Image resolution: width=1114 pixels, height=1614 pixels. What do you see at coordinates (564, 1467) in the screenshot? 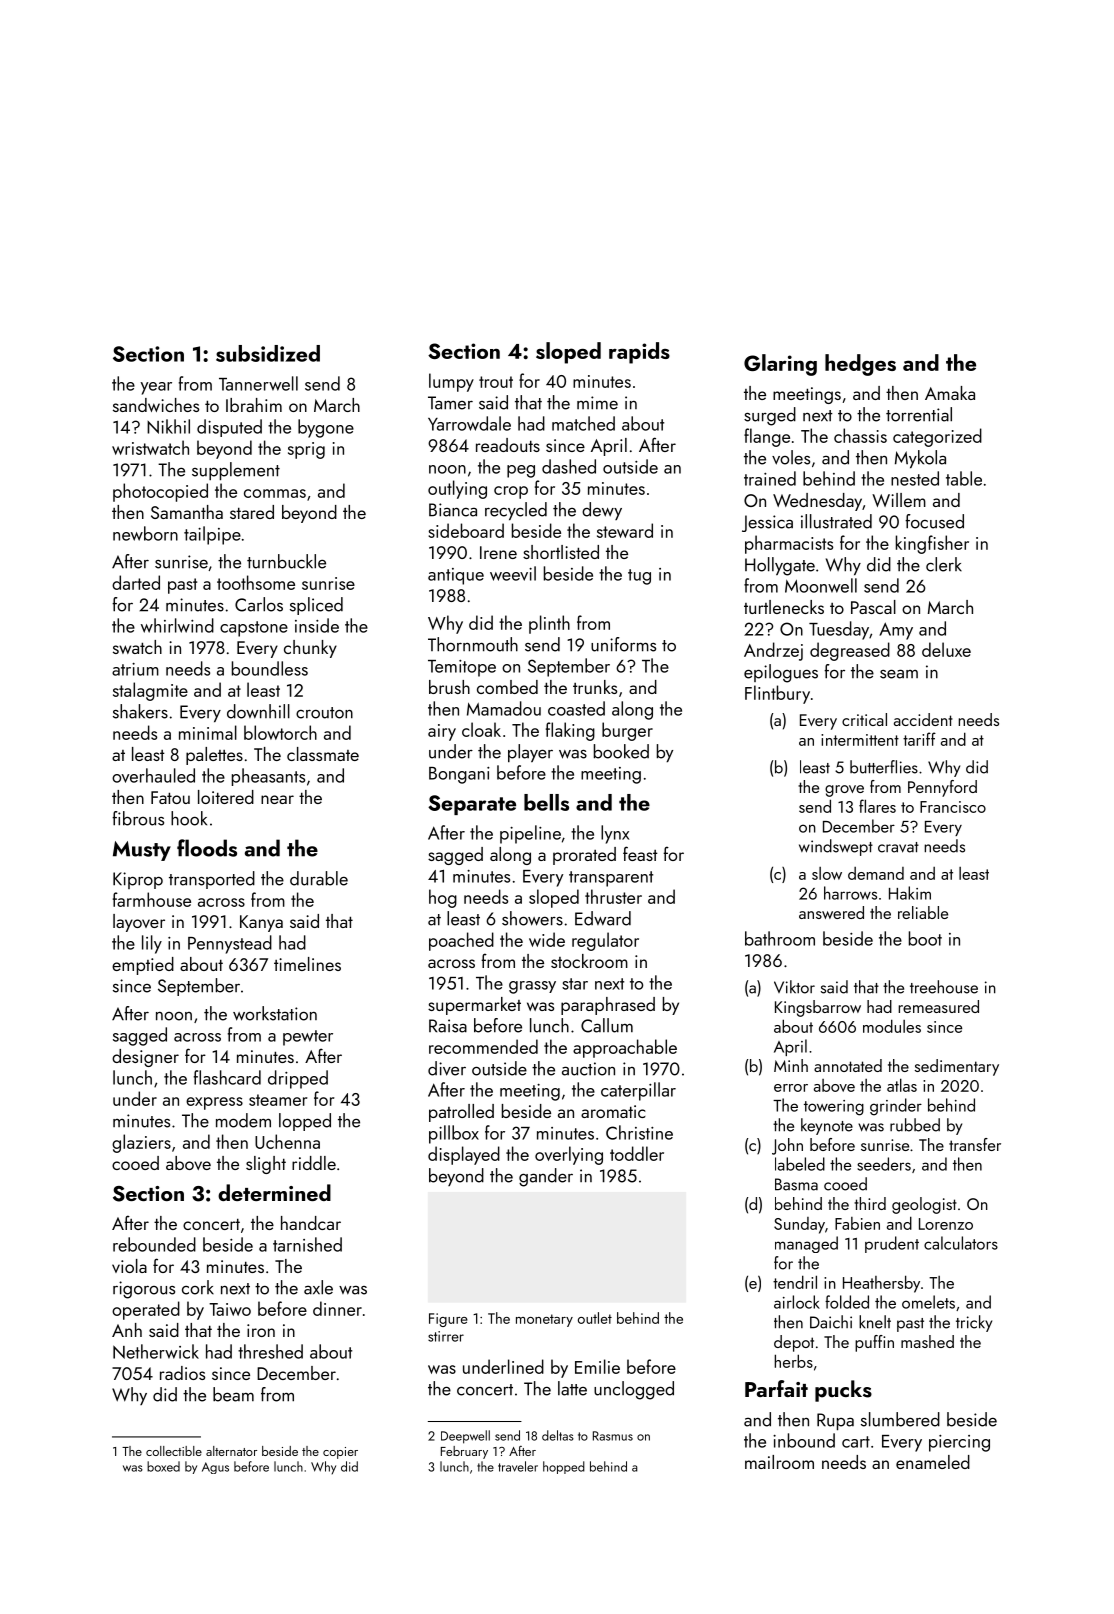
I see `hopped` at bounding box center [564, 1467].
